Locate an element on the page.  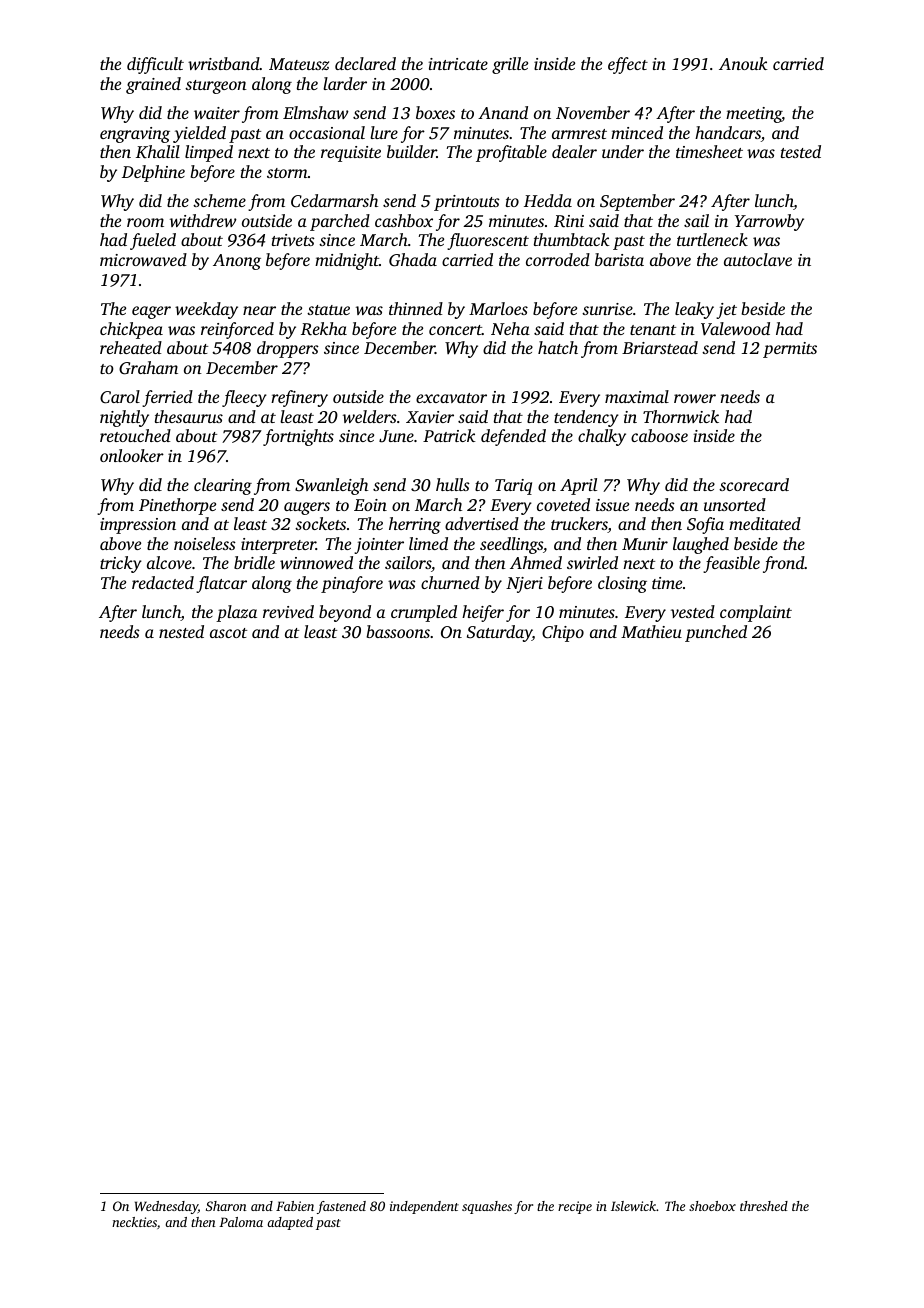
neckties is located at coordinates (134, 1222).
